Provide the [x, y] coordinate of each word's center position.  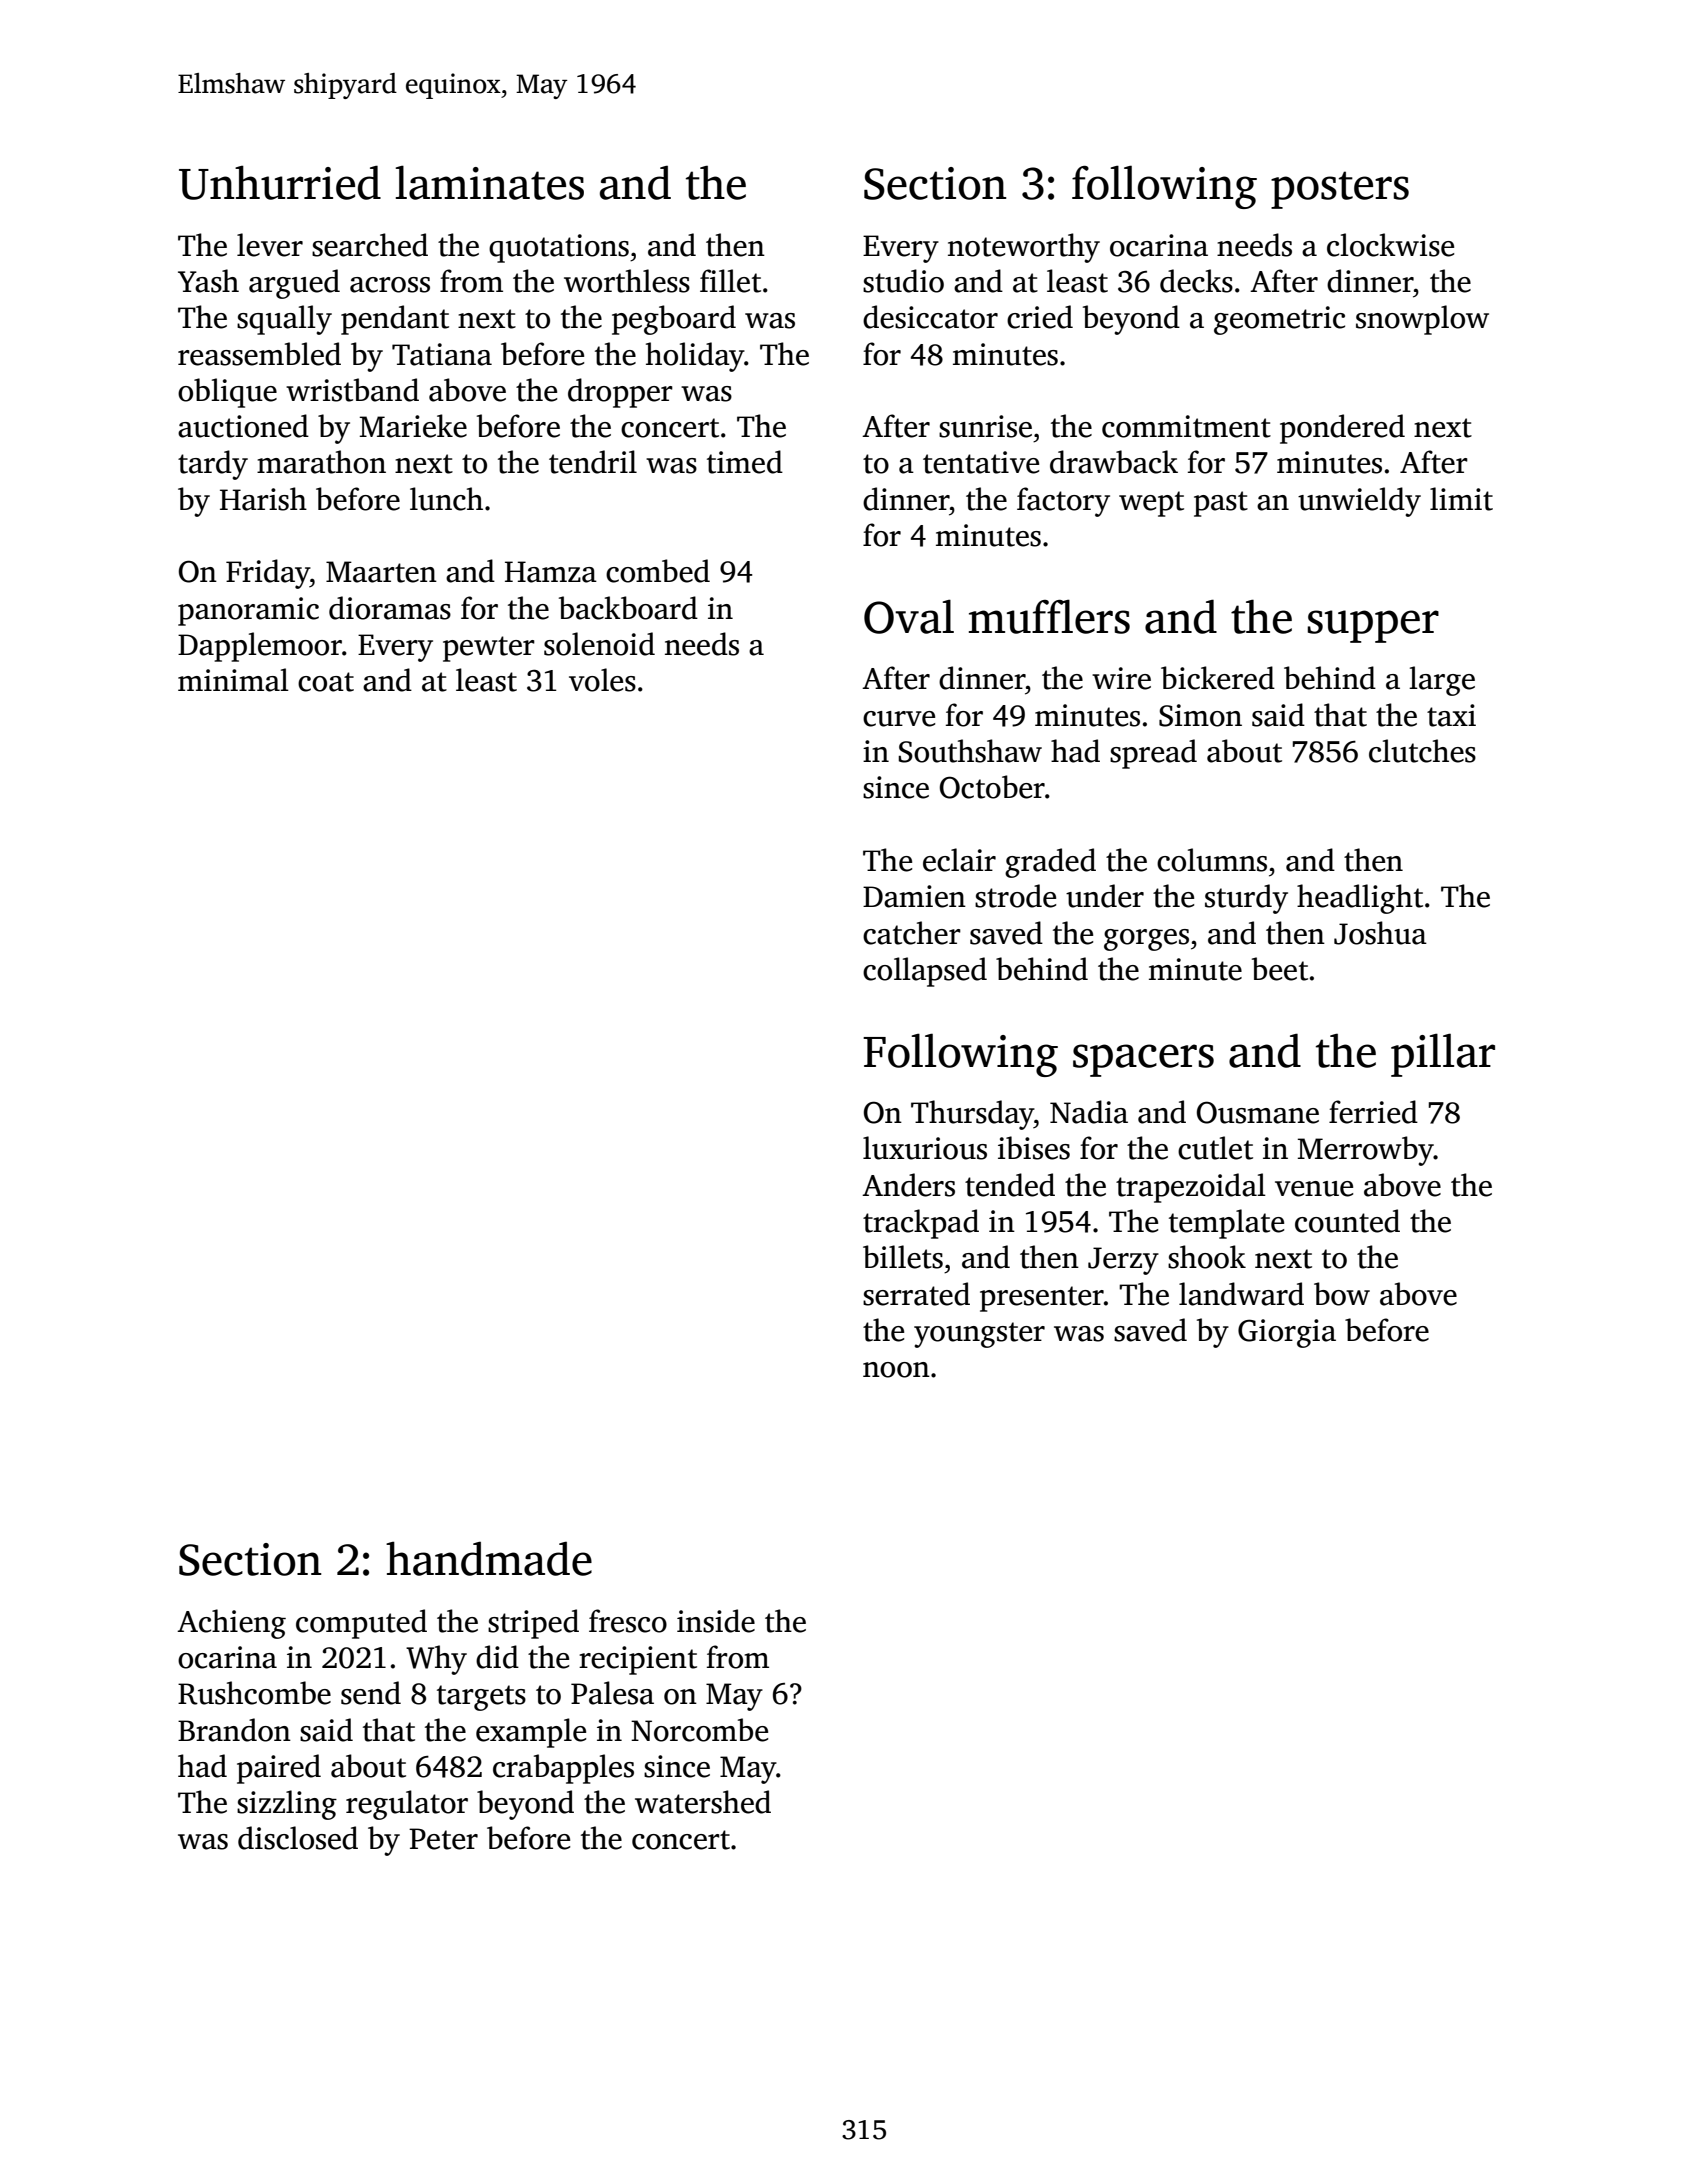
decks [1196, 281]
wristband [352, 390]
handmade [489, 1558]
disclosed [298, 1838]
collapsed [925, 972]
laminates [490, 182]
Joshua [1380, 933]
